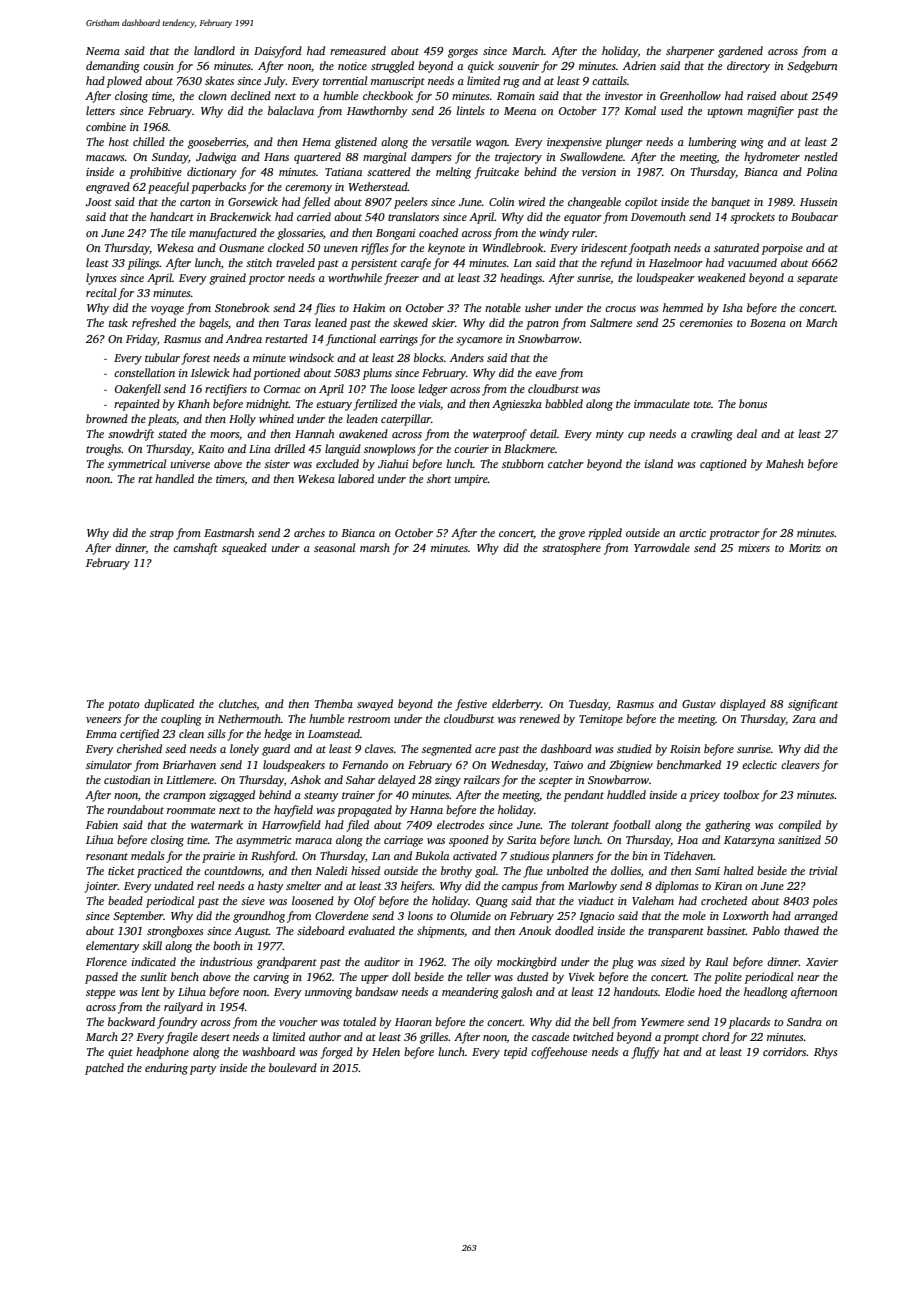 This screenshot has width=924, height=1308. What do you see at coordinates (278, 52) in the screenshot?
I see `Daisyford` at bounding box center [278, 52].
